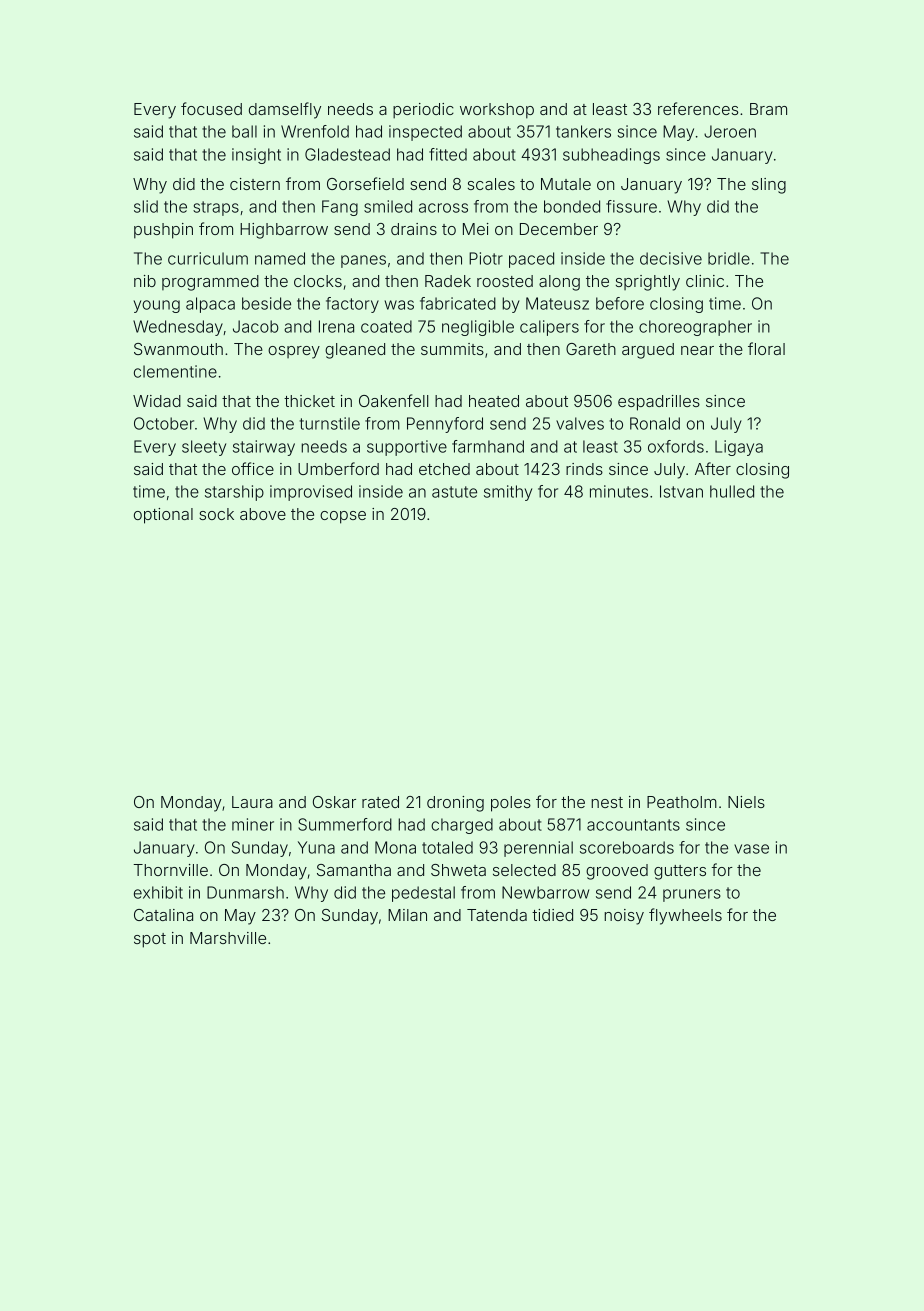 Image resolution: width=924 pixels, height=1311 pixels. Describe the element at coordinates (228, 938) in the image. I see `Marshville` at that location.
